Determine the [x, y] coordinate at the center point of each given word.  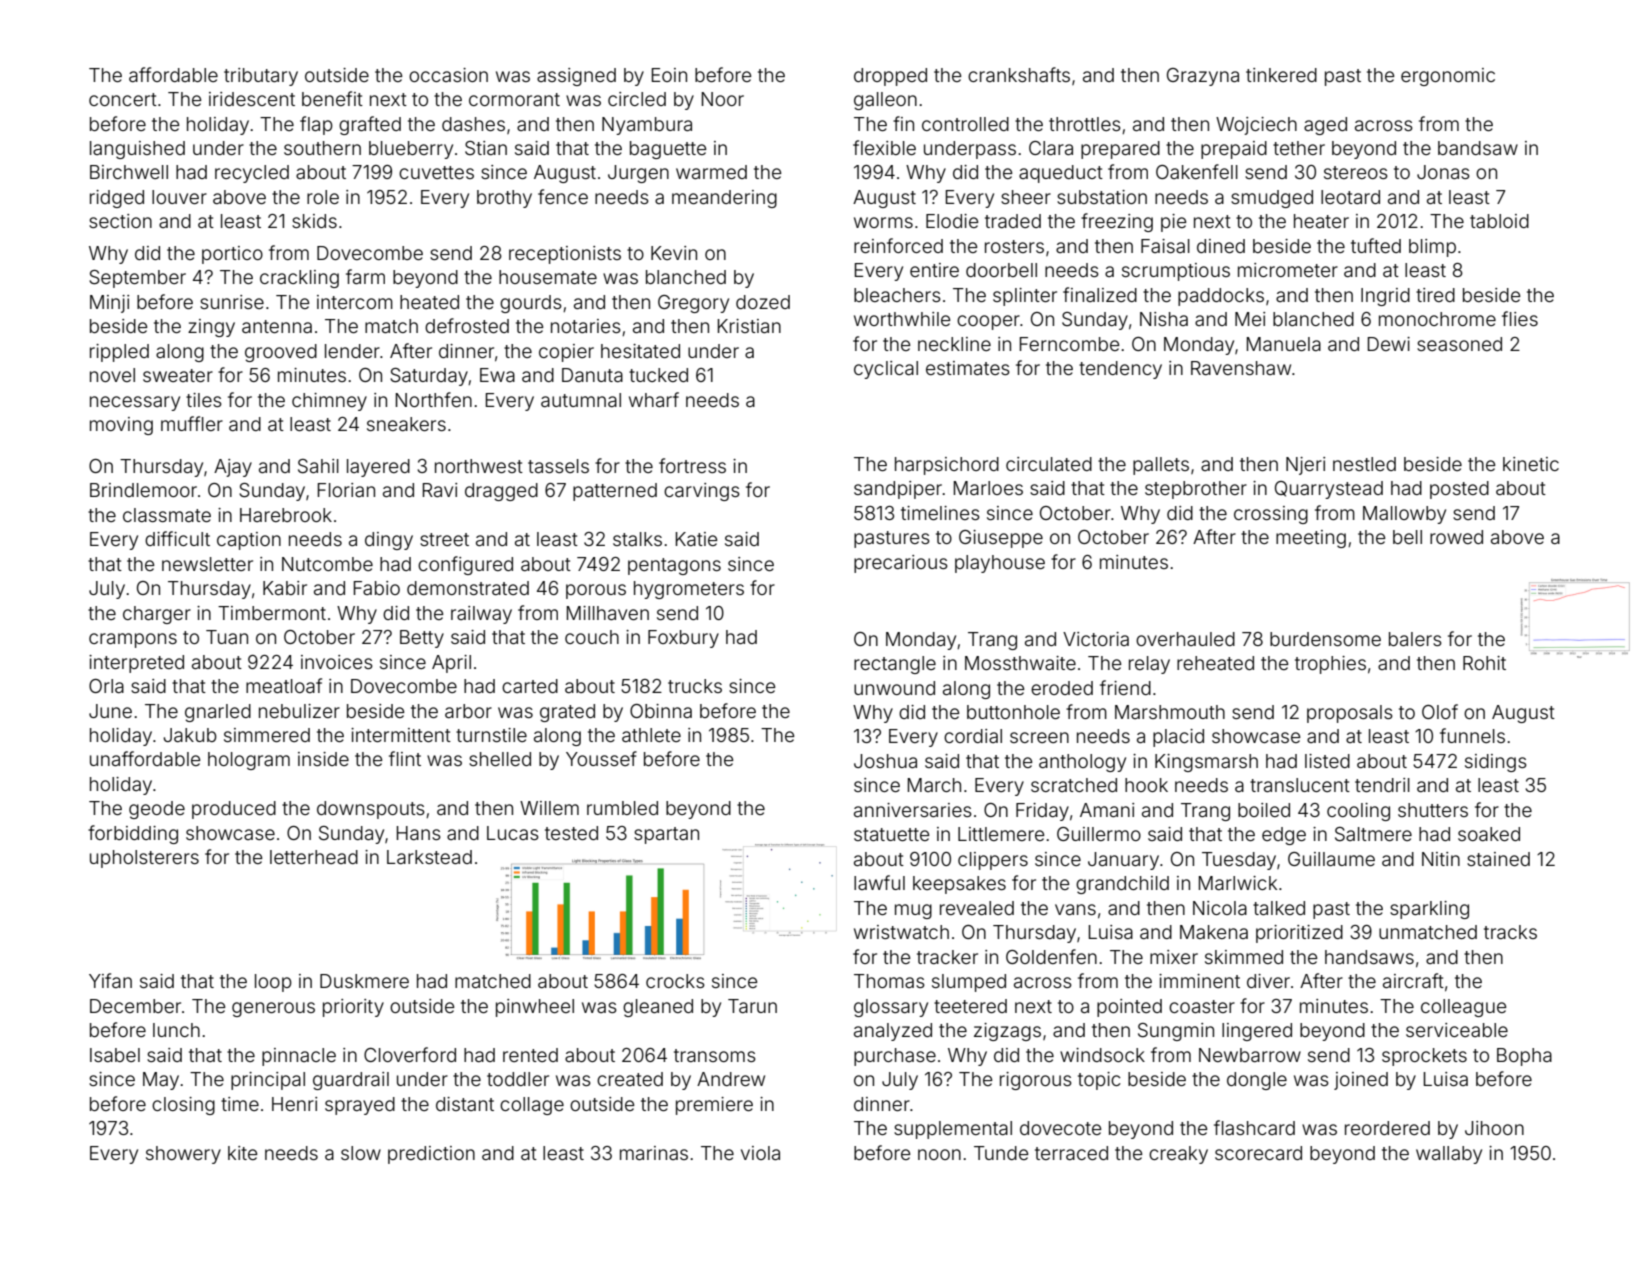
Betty [422, 639]
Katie [697, 539]
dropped [890, 77]
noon [939, 1154]
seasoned [1459, 344]
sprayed [360, 1106]
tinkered [1281, 75]
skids [314, 221]
